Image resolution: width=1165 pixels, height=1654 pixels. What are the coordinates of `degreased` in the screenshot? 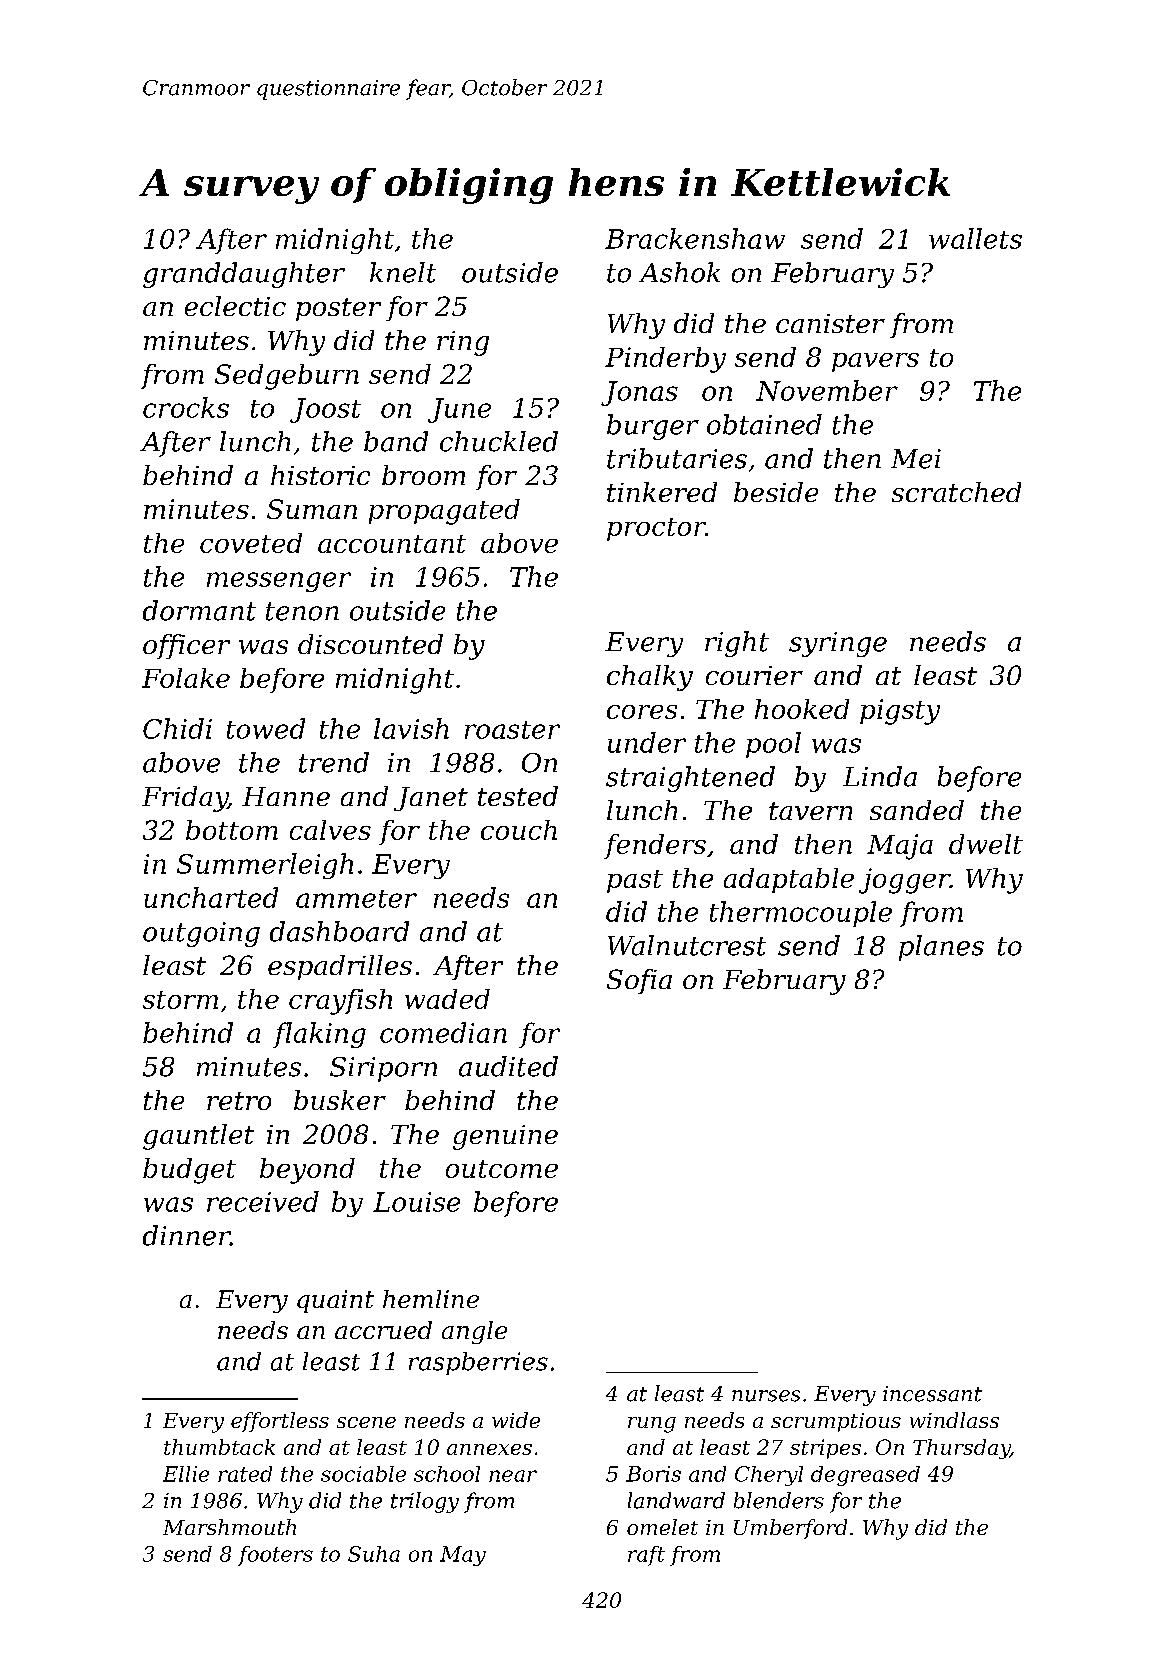 It's located at (865, 1476).
